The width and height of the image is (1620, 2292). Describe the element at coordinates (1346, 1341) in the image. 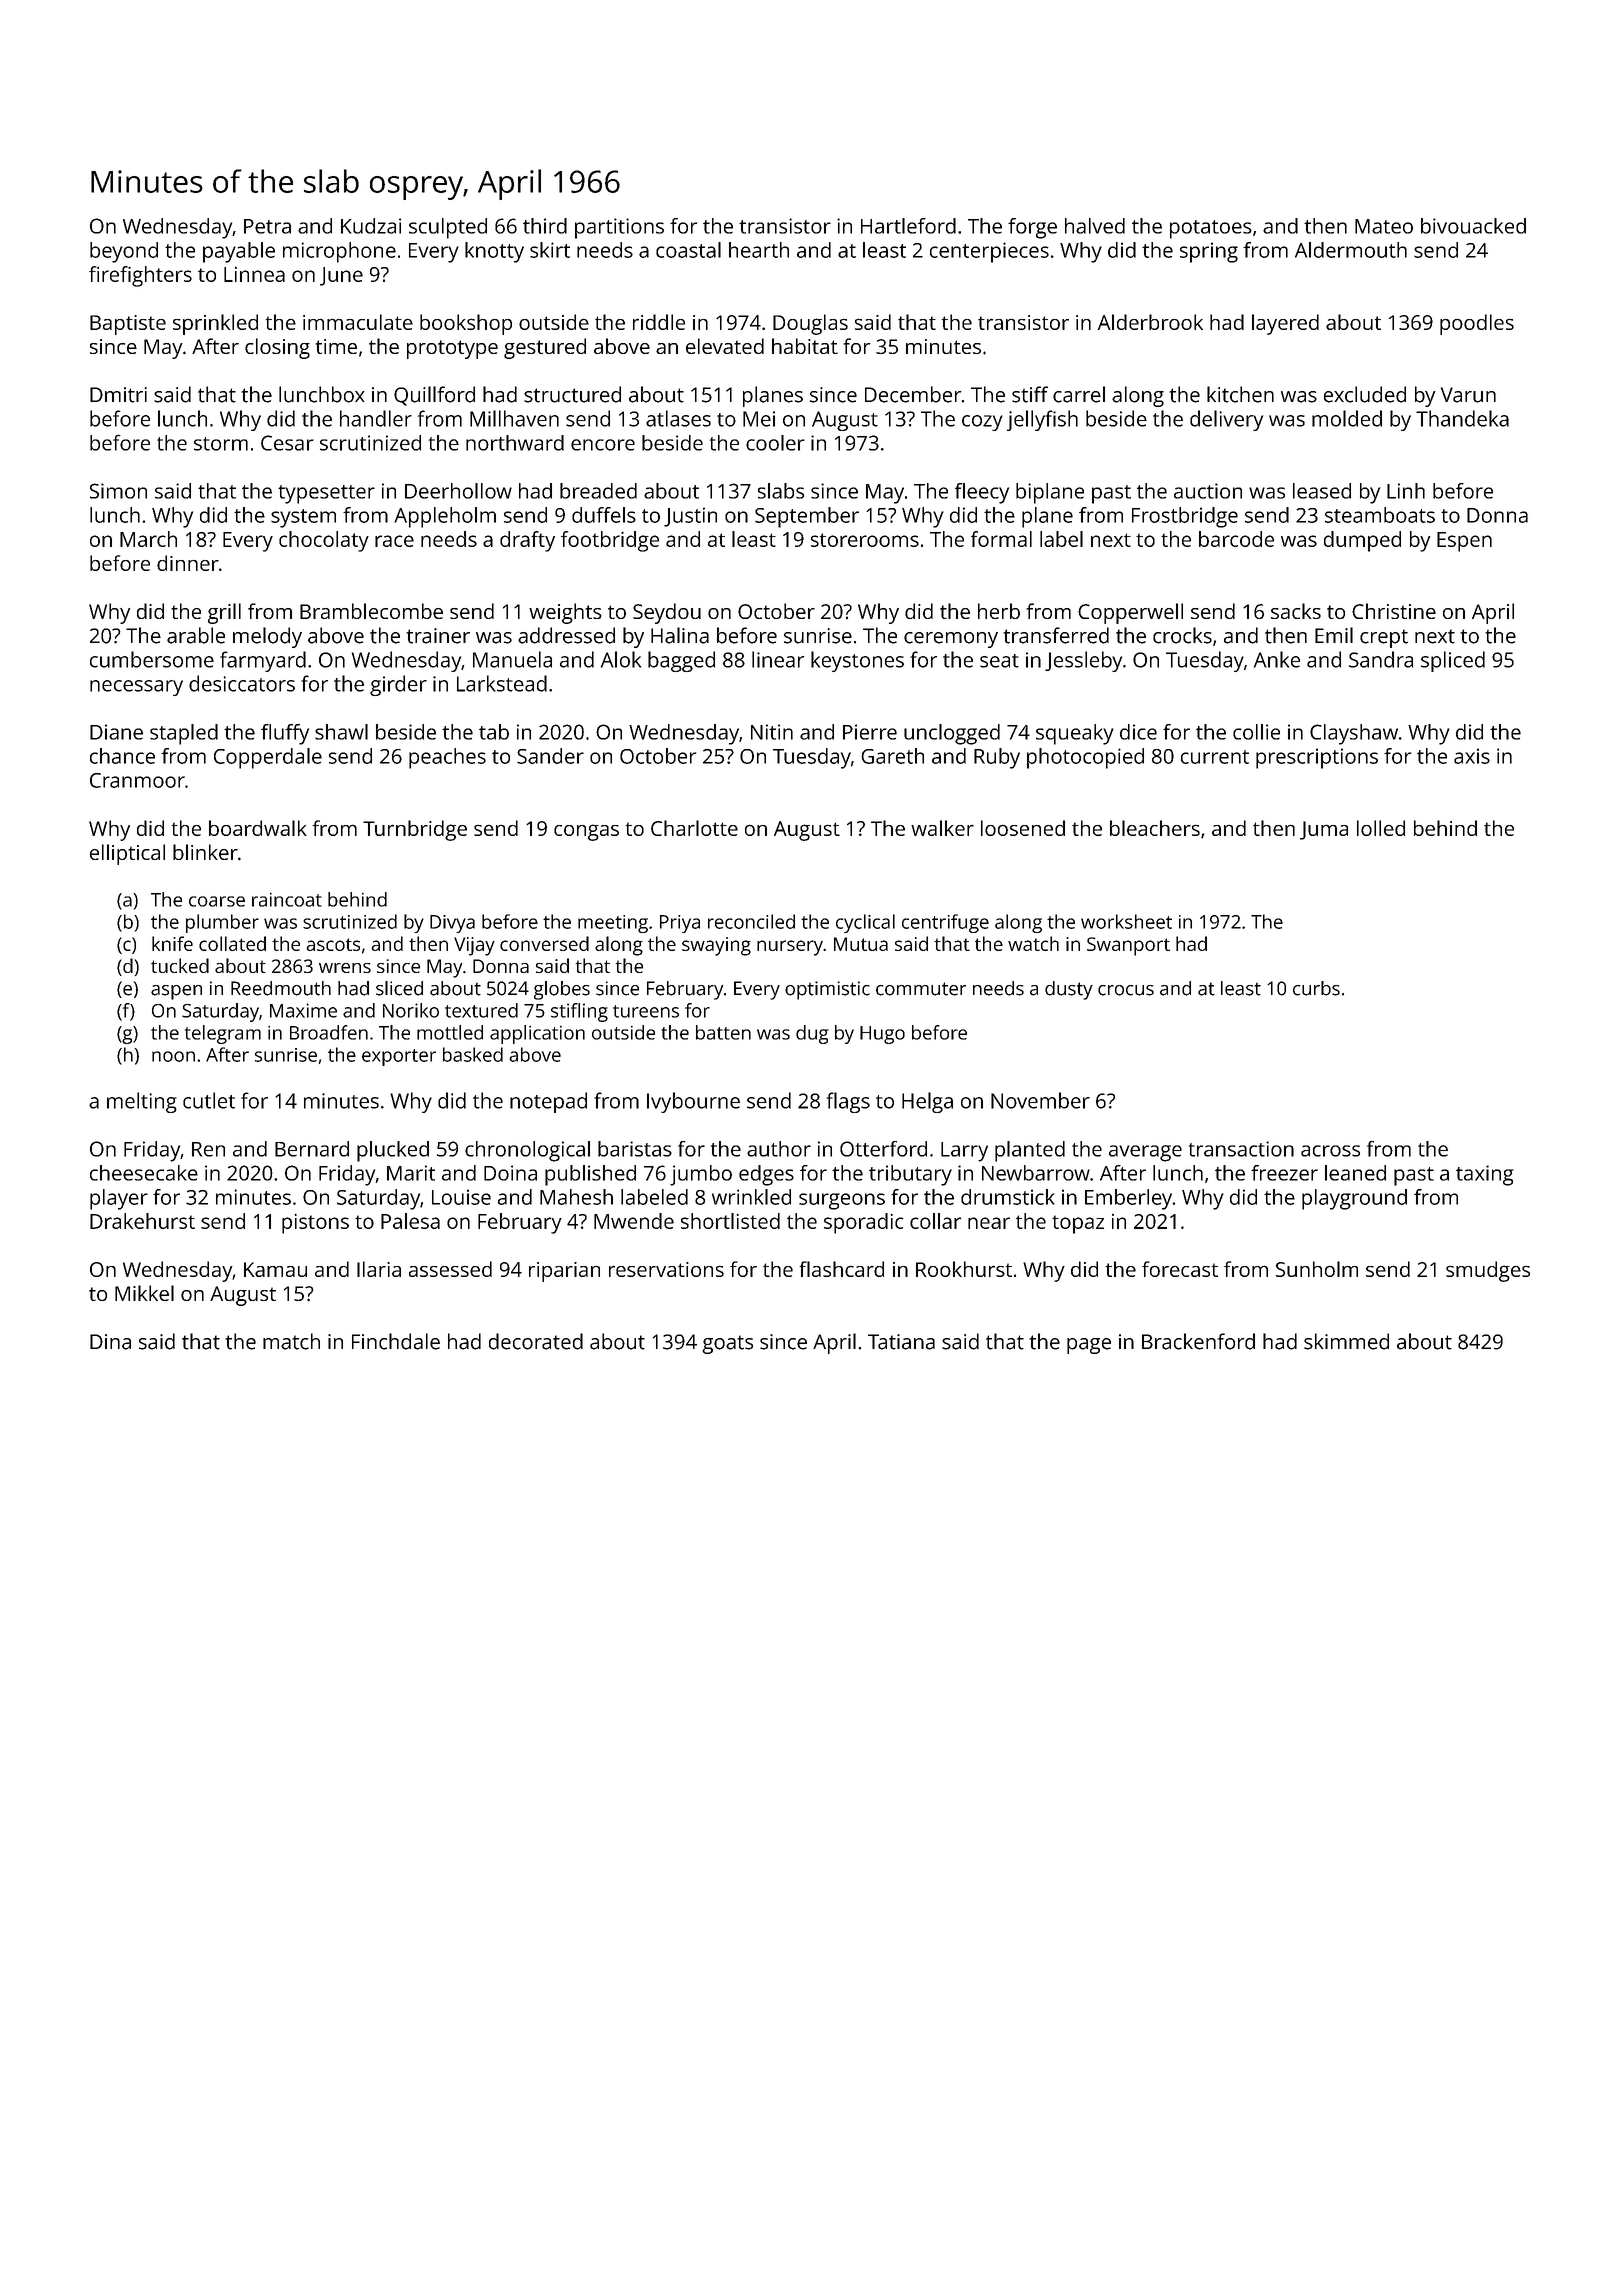

I see `skimmed` at that location.
